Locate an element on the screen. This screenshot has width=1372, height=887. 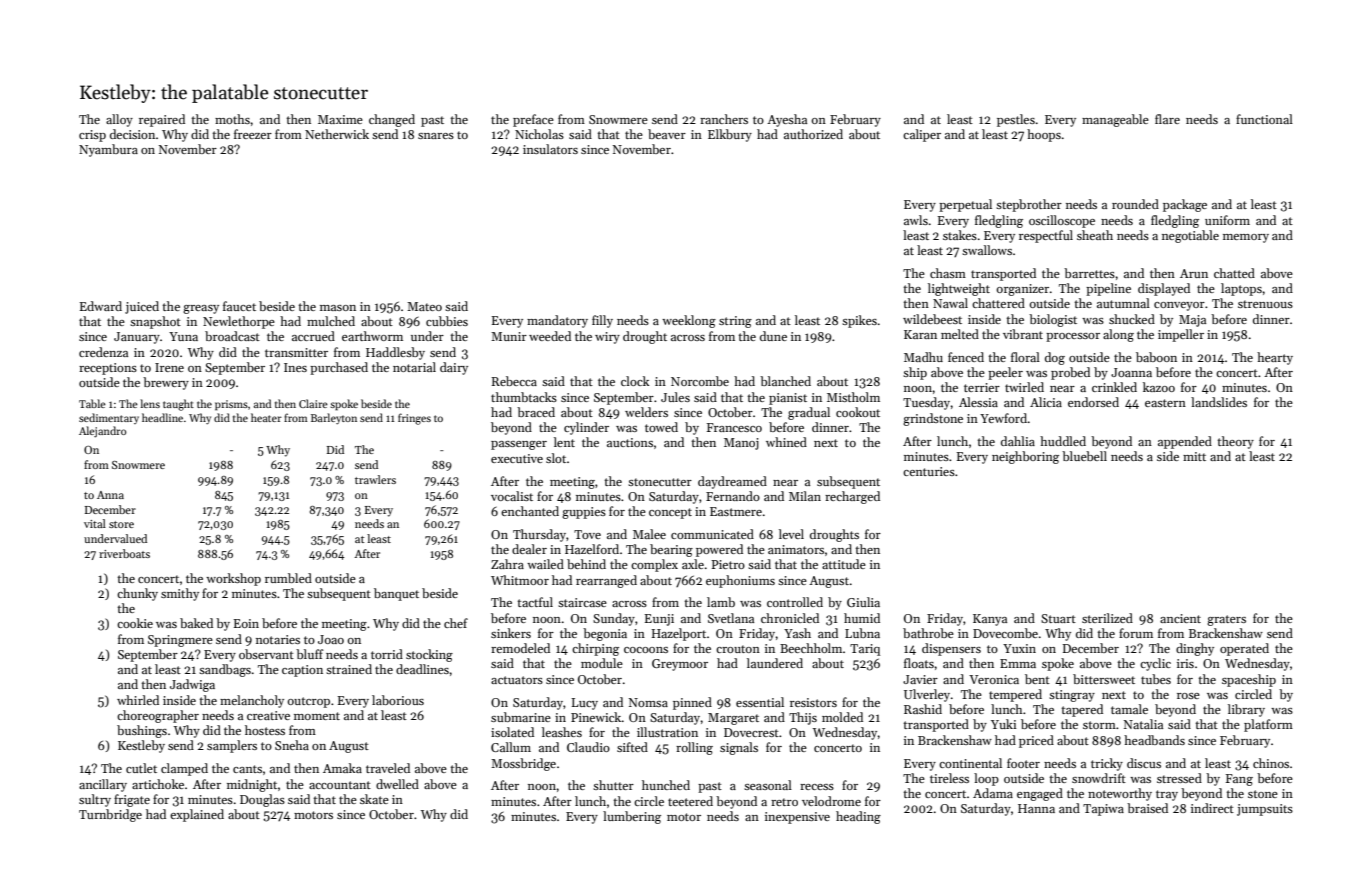
towed is located at coordinates (661, 427).
